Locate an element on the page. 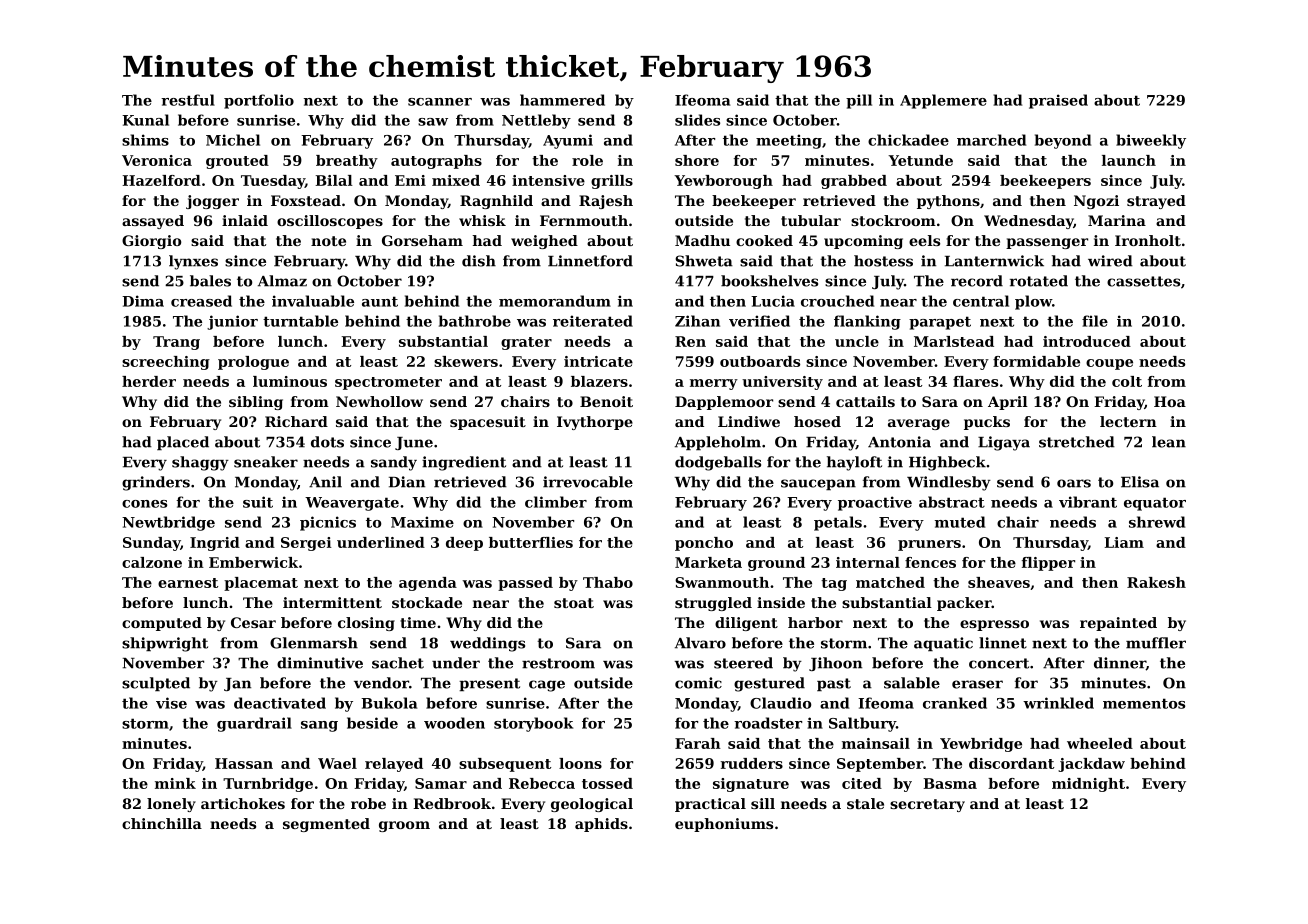 The width and height of the image is (1308, 924). Applemere is located at coordinates (943, 101).
